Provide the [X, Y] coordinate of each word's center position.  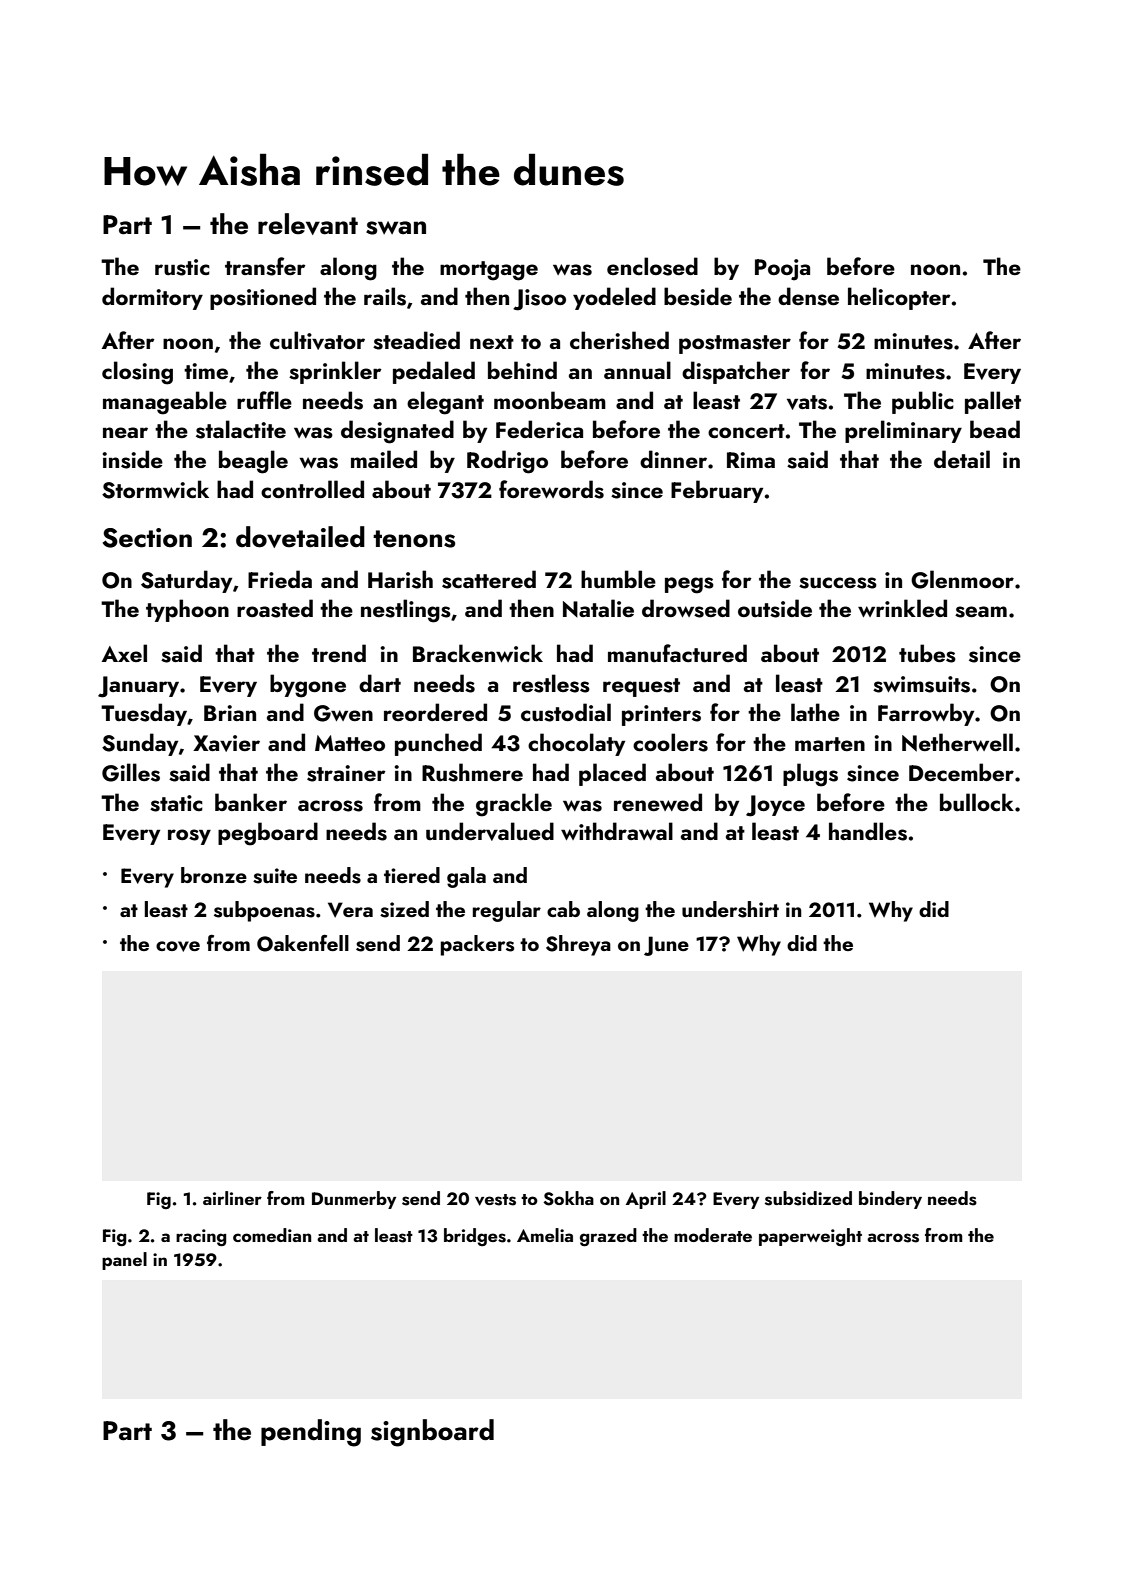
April [646, 1200]
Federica [539, 429]
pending [311, 1433]
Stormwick [155, 489]
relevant [308, 224]
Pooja [782, 270]
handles [868, 831]
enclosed [652, 266]
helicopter [899, 298]
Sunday [140, 744]
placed [612, 774]
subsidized [808, 1198]
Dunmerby [354, 1200]
